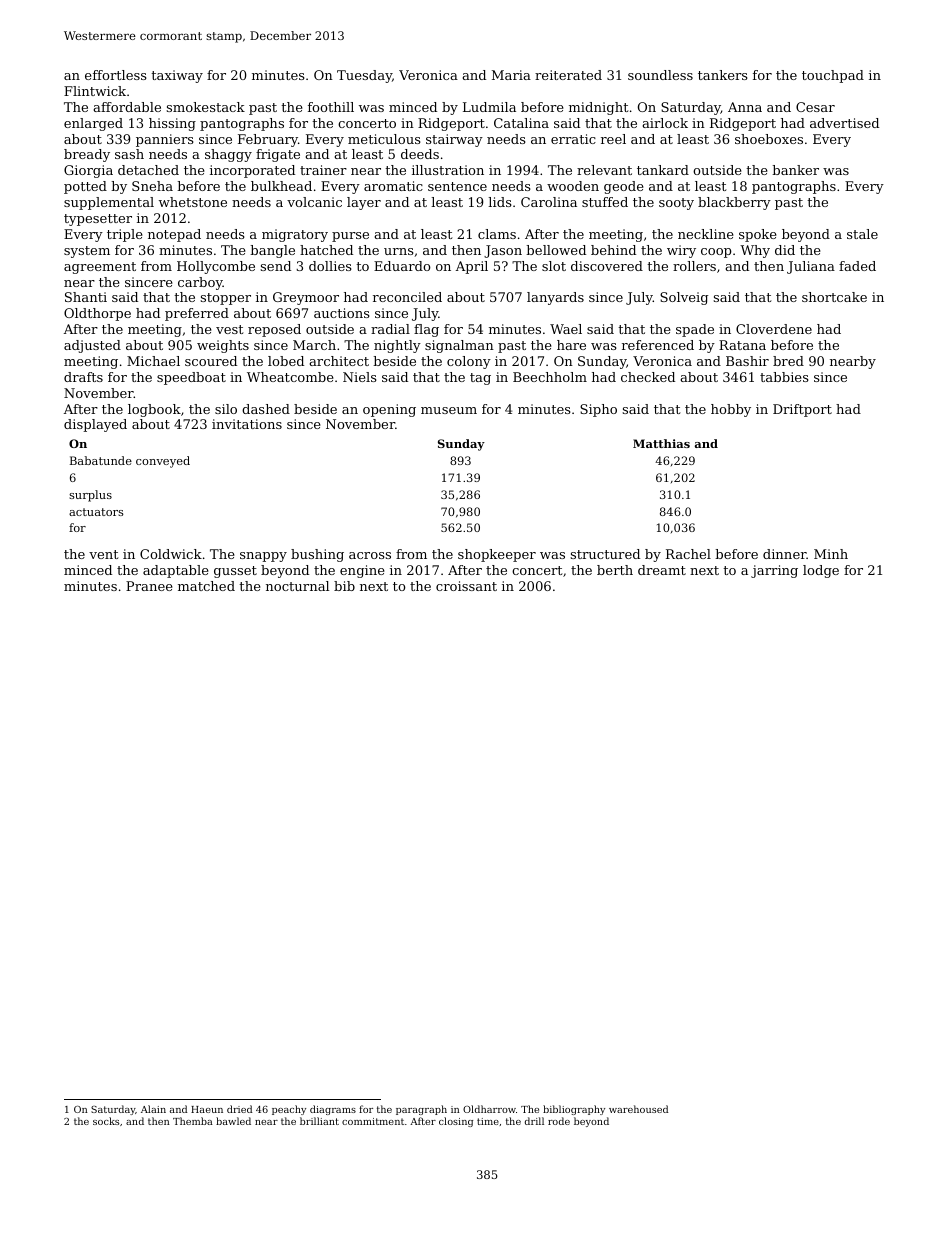 Image resolution: width=952 pixels, height=1233 pixels. Describe the element at coordinates (177, 76) in the page. I see `taxiway` at that location.
